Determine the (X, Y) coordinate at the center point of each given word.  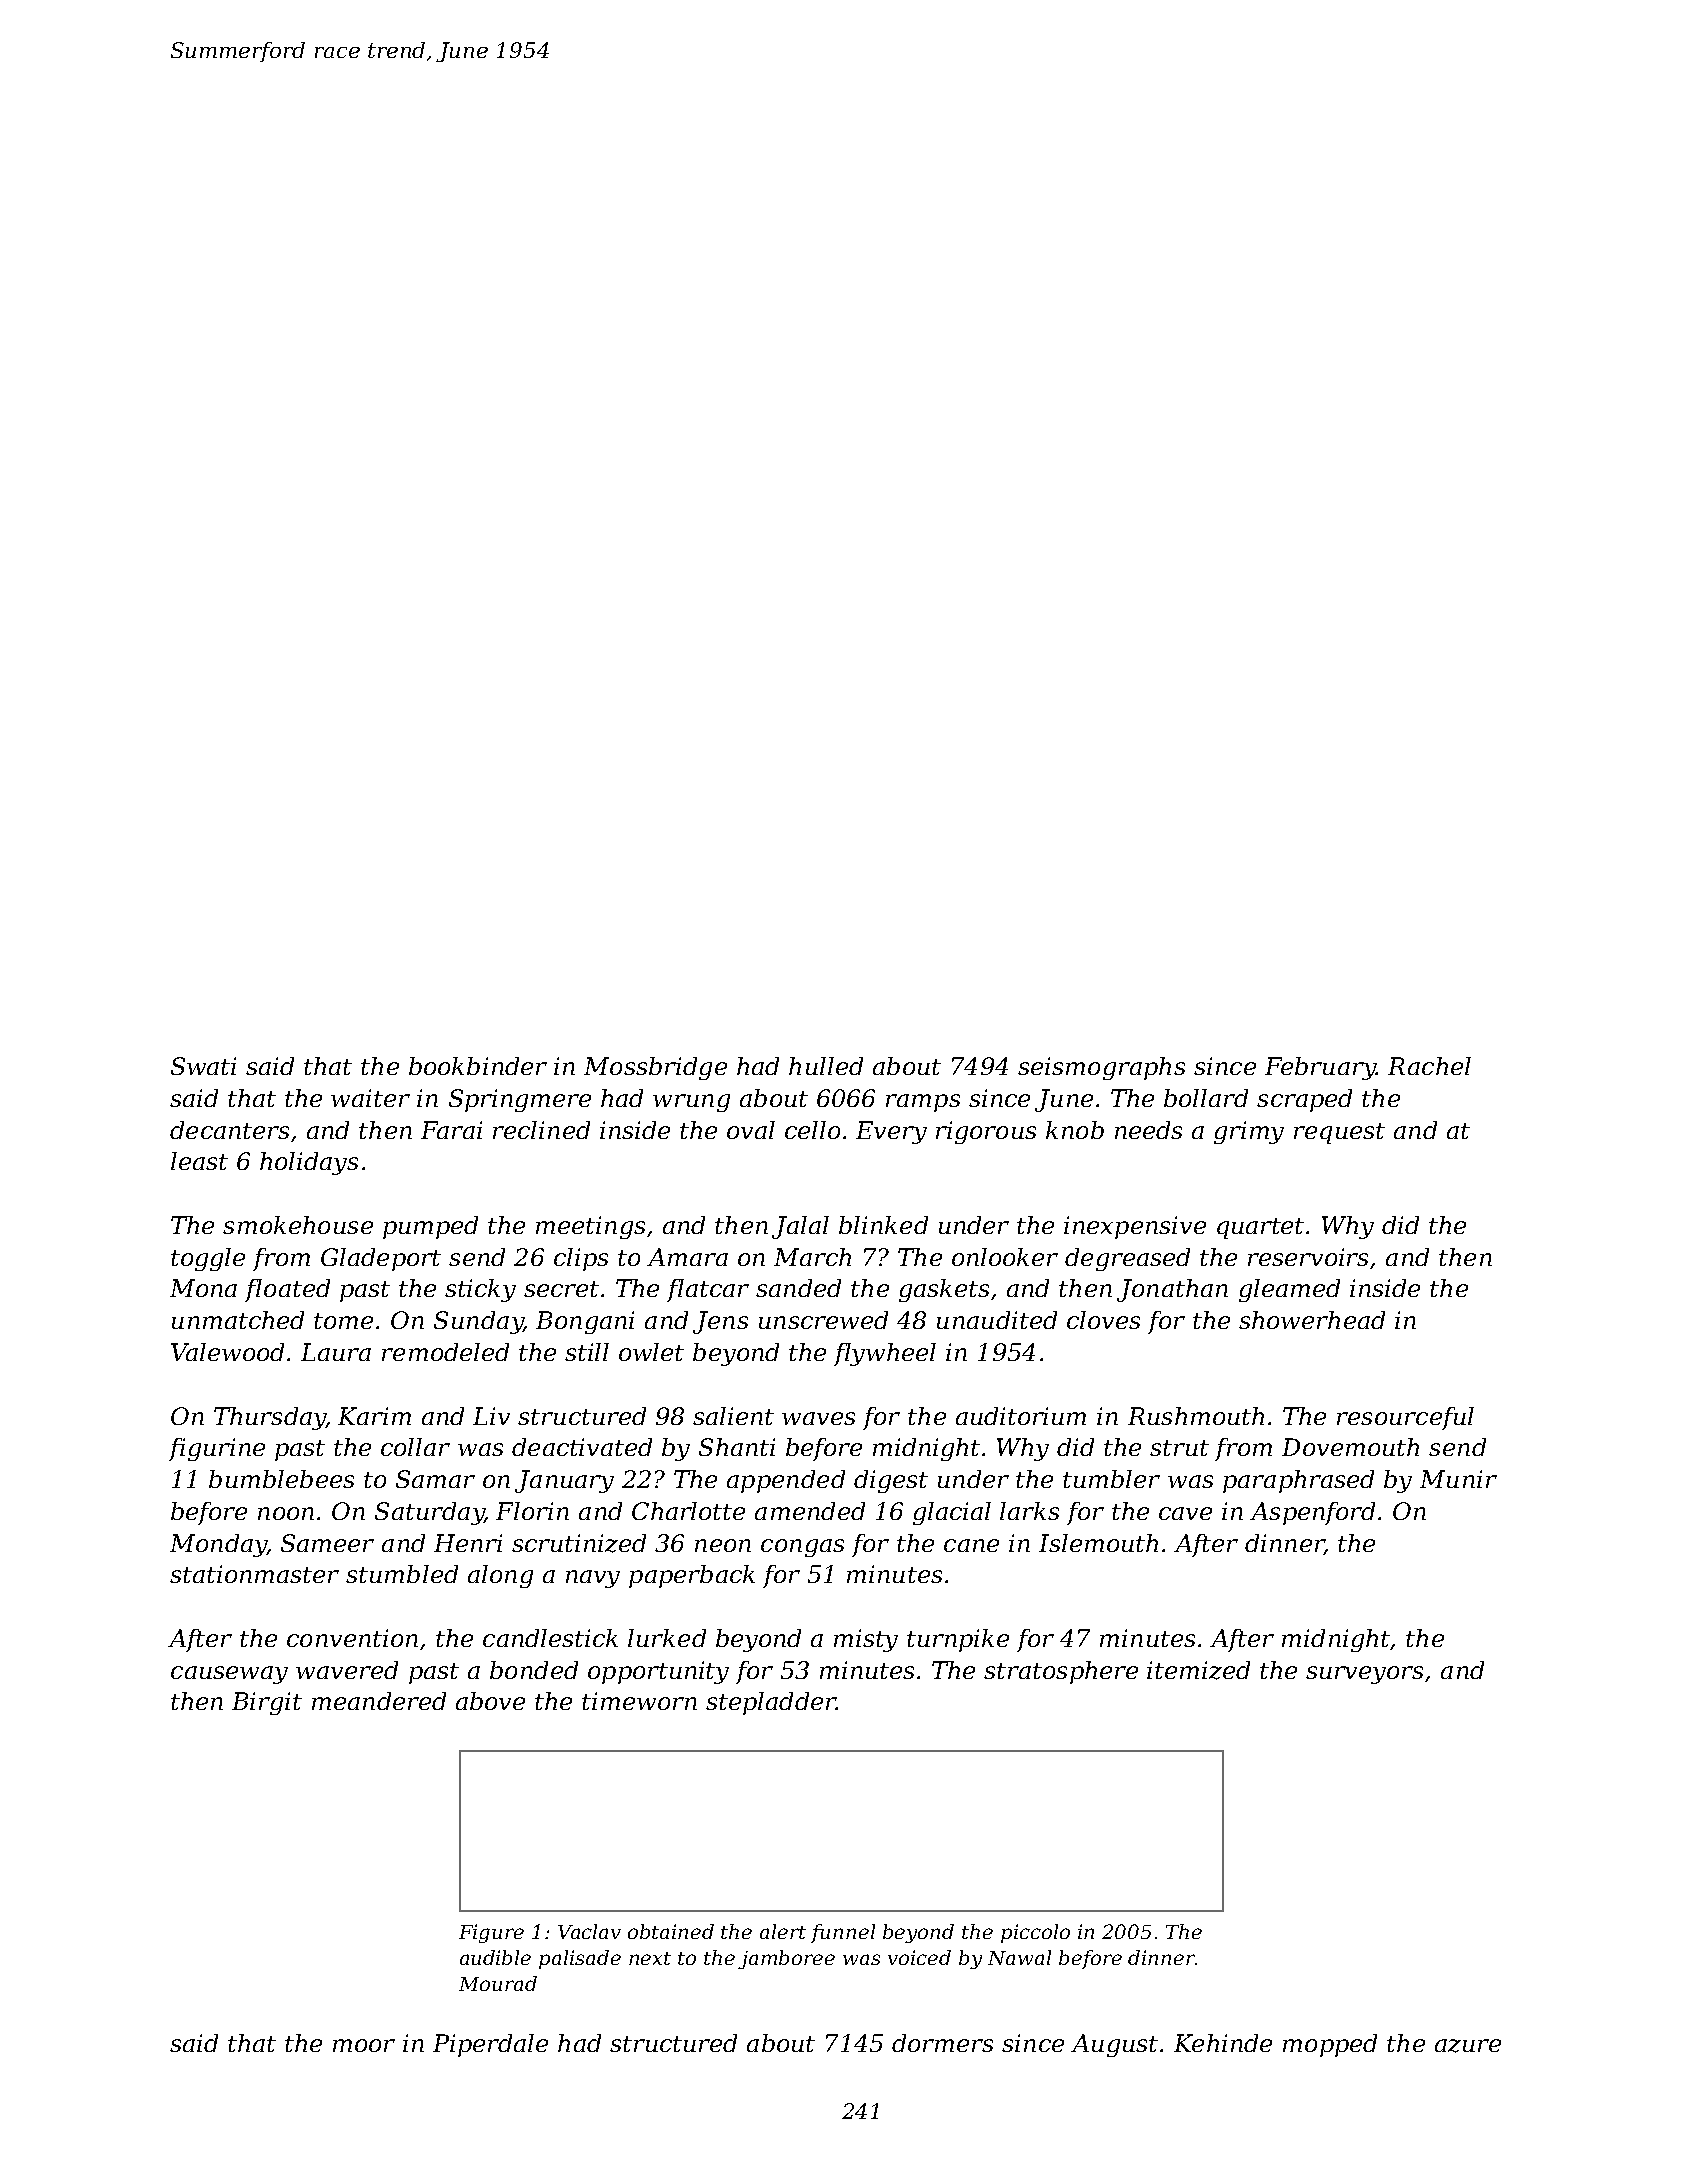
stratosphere (1061, 1672)
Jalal (800, 1227)
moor (364, 2045)
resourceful (1405, 1418)
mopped (1330, 2045)
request (1339, 1133)
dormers (942, 2043)
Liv (491, 1416)
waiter (370, 1098)
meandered (379, 1701)
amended (810, 1511)
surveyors (1364, 1675)
